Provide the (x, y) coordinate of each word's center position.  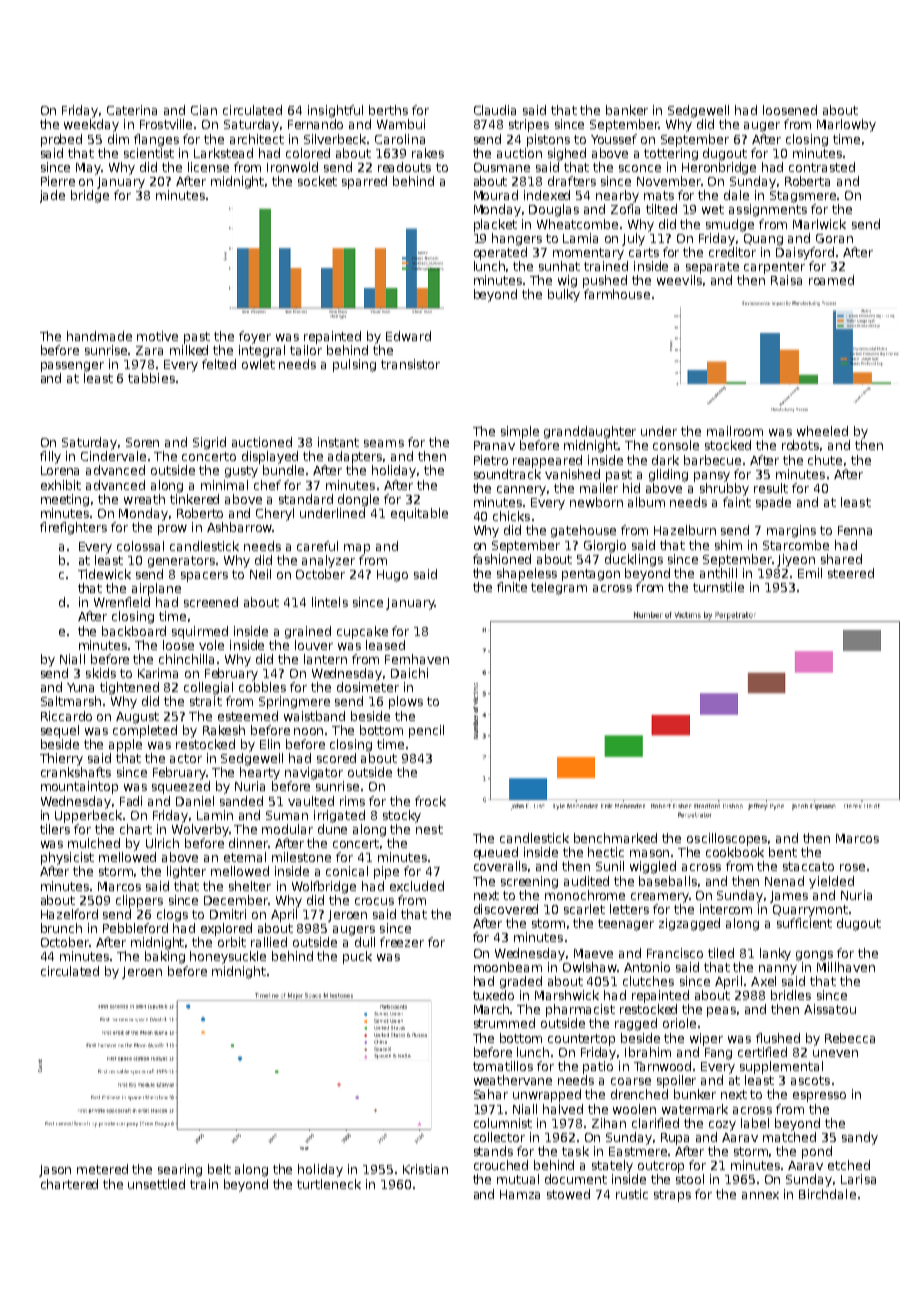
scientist (149, 153)
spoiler (676, 1081)
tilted (661, 209)
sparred (364, 182)
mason (649, 853)
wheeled (822, 431)
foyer (255, 337)
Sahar (491, 1094)
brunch (61, 928)
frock (430, 801)
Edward (408, 336)
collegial (208, 688)
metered (102, 1169)
